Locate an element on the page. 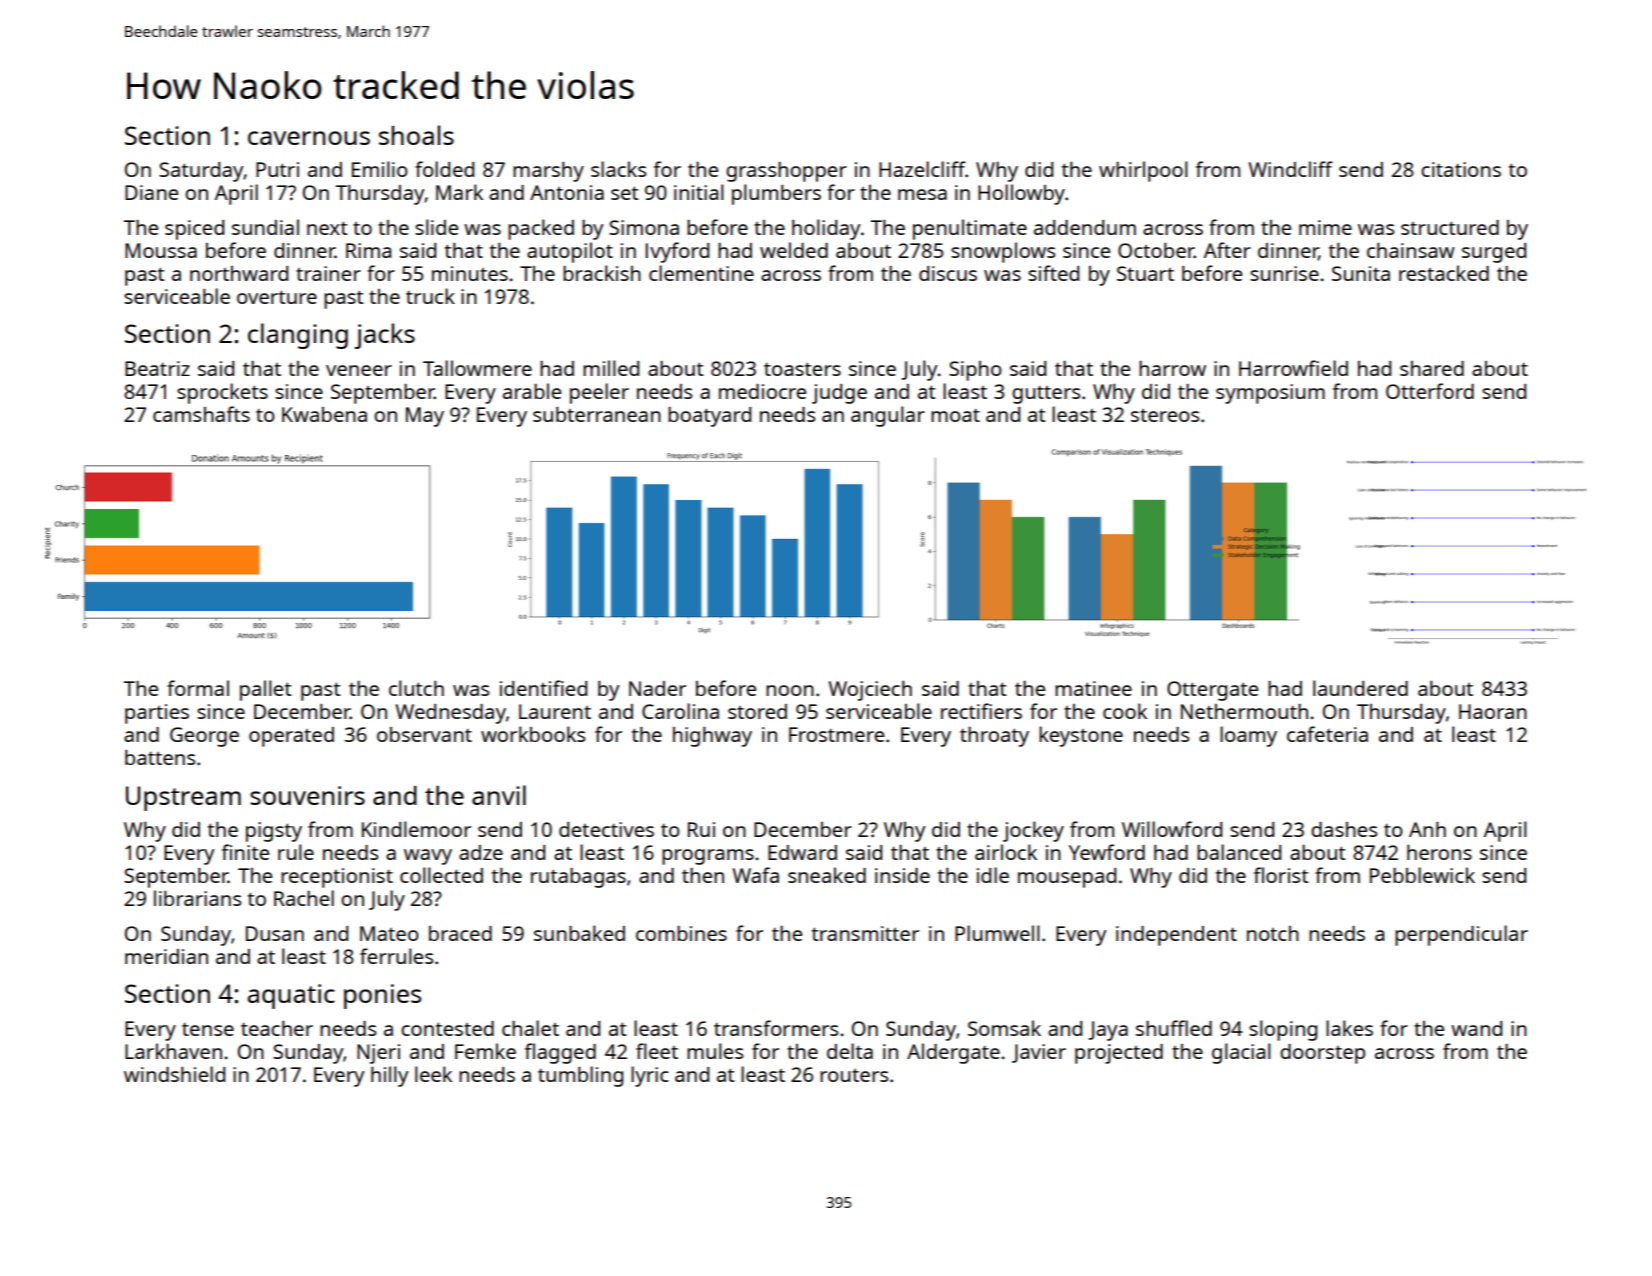 The height and width of the page is (1276, 1652). Diane is located at coordinates (151, 192).
